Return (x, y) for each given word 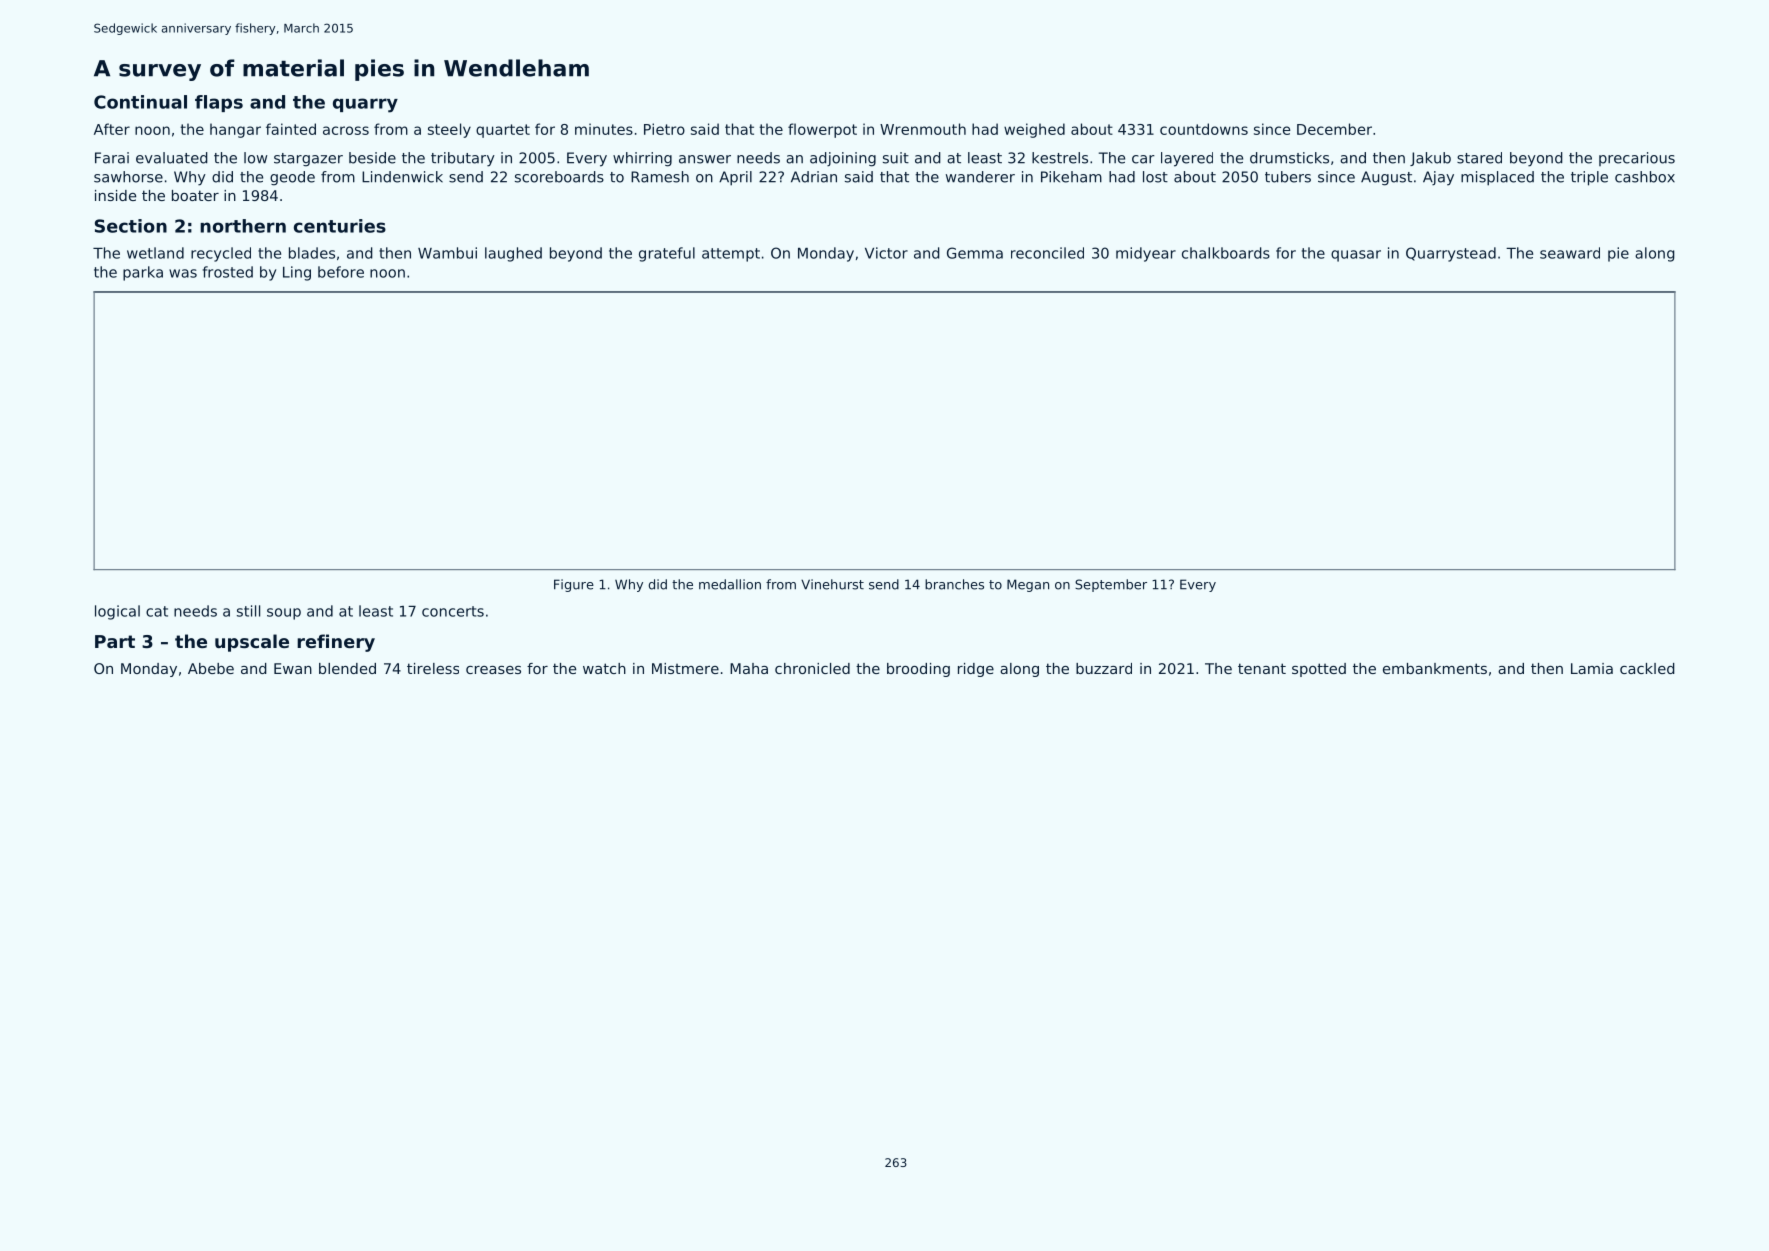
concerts (453, 611)
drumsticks (1289, 158)
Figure (574, 585)
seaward (1570, 253)
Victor (886, 253)
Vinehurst (832, 584)
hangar (235, 130)
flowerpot (822, 130)
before (341, 272)
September (1111, 585)
